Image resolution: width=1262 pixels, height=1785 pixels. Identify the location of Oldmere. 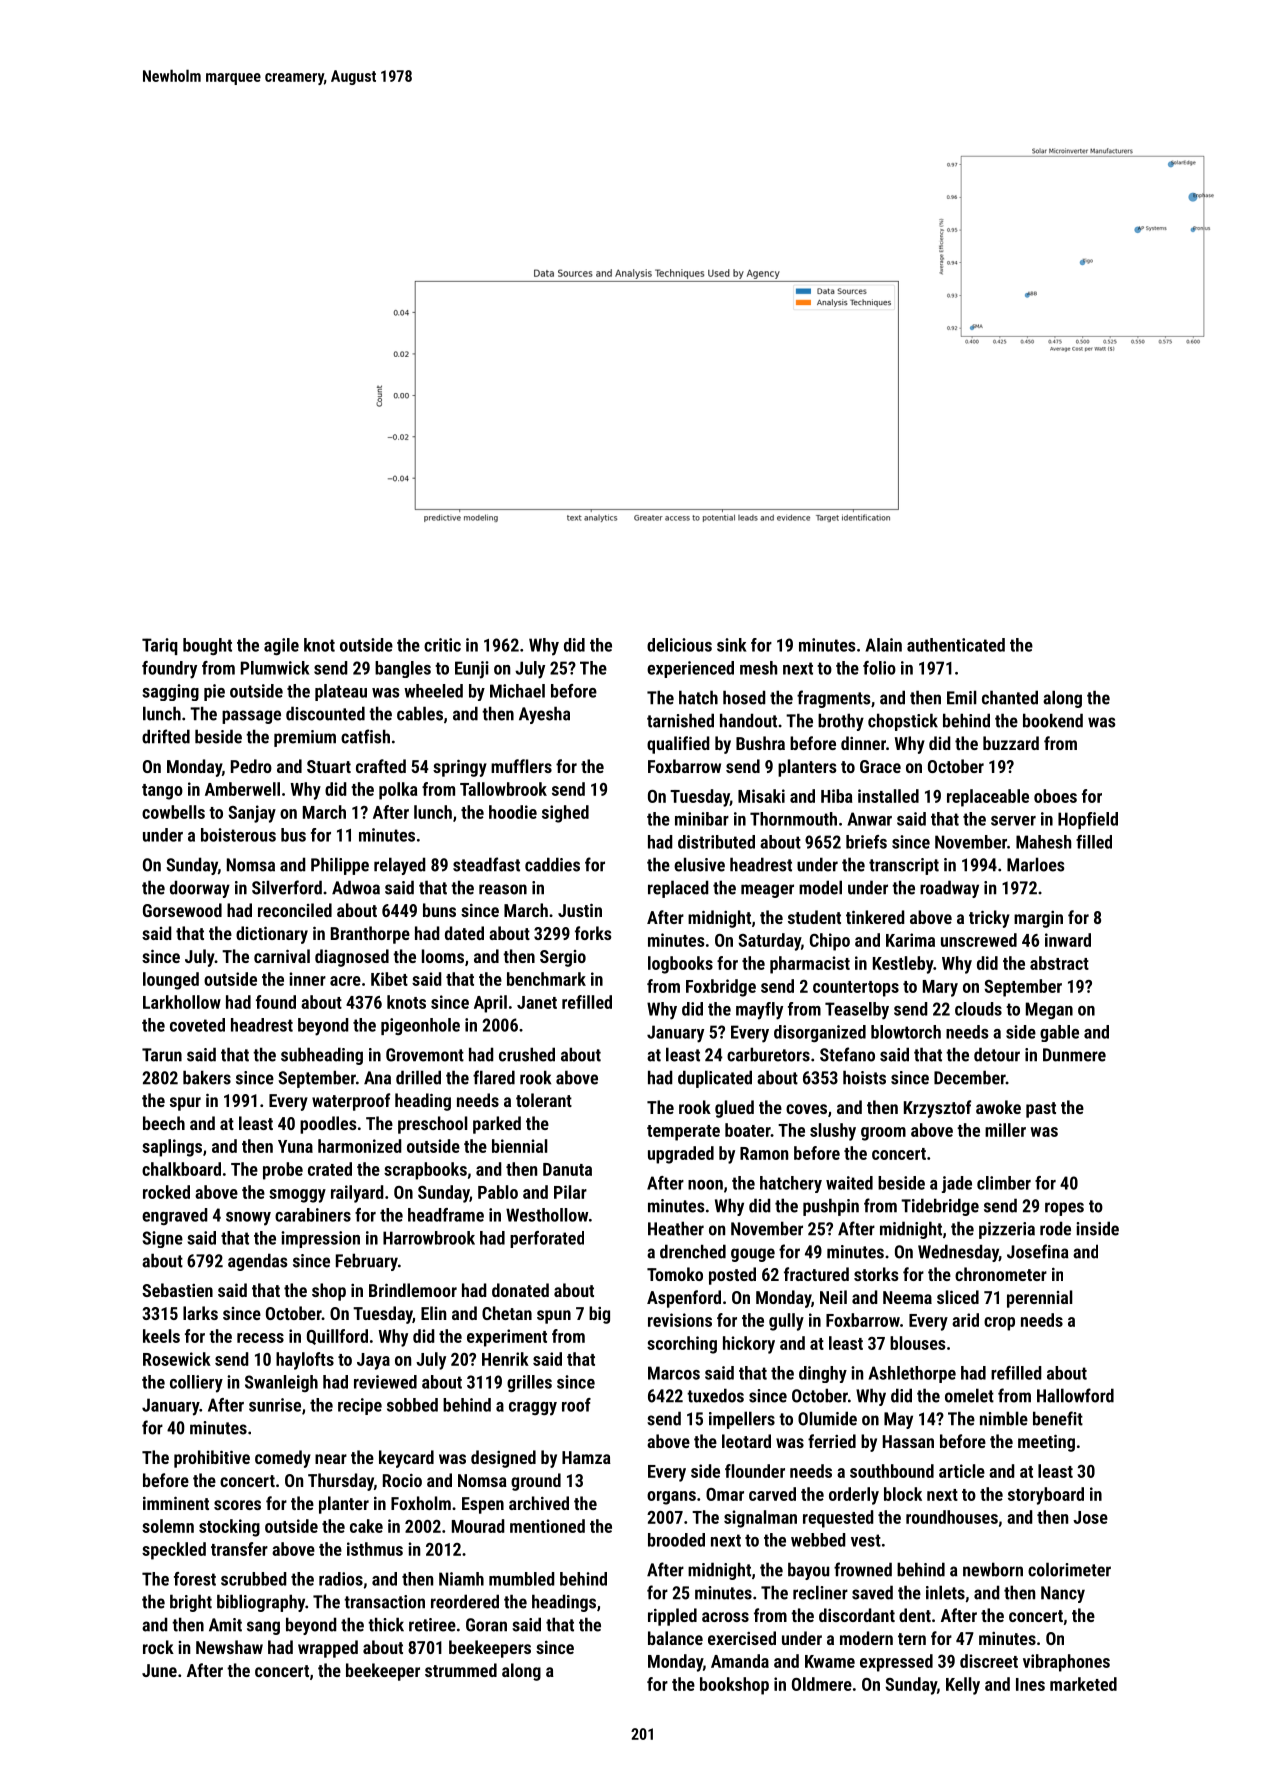
(822, 1684).
